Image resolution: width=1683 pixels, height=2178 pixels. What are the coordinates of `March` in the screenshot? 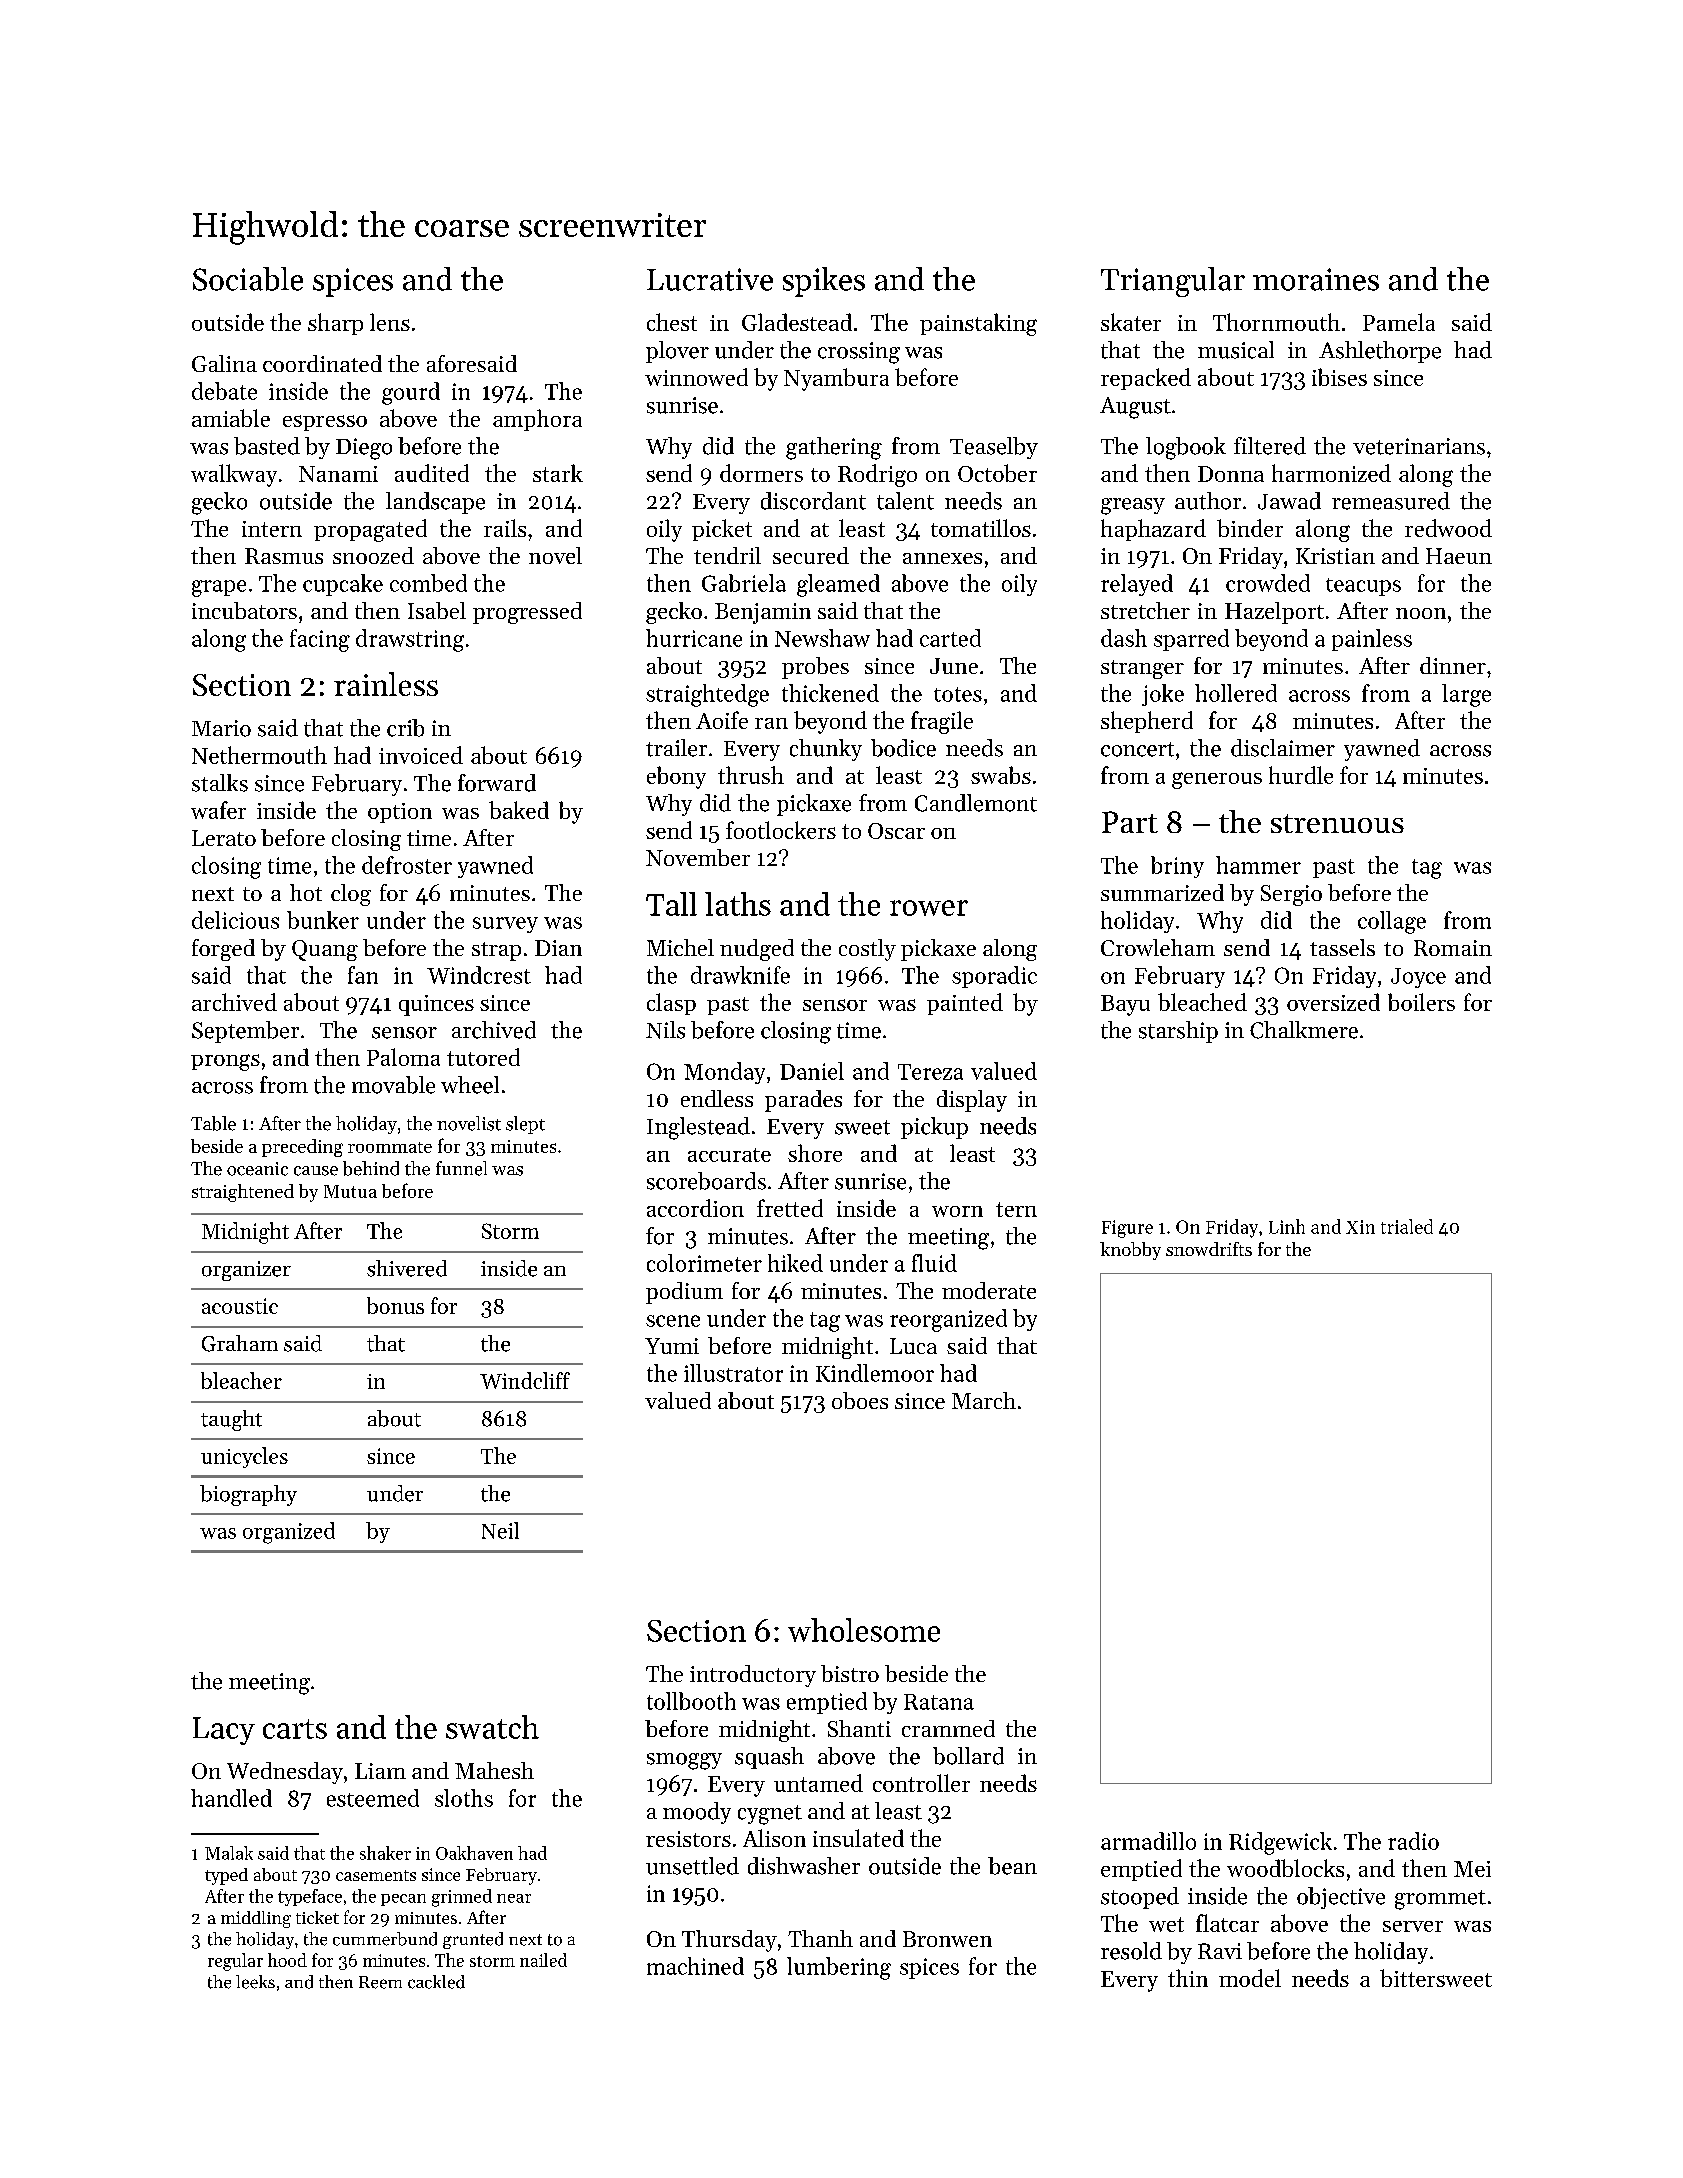 It's located at (984, 1400).
